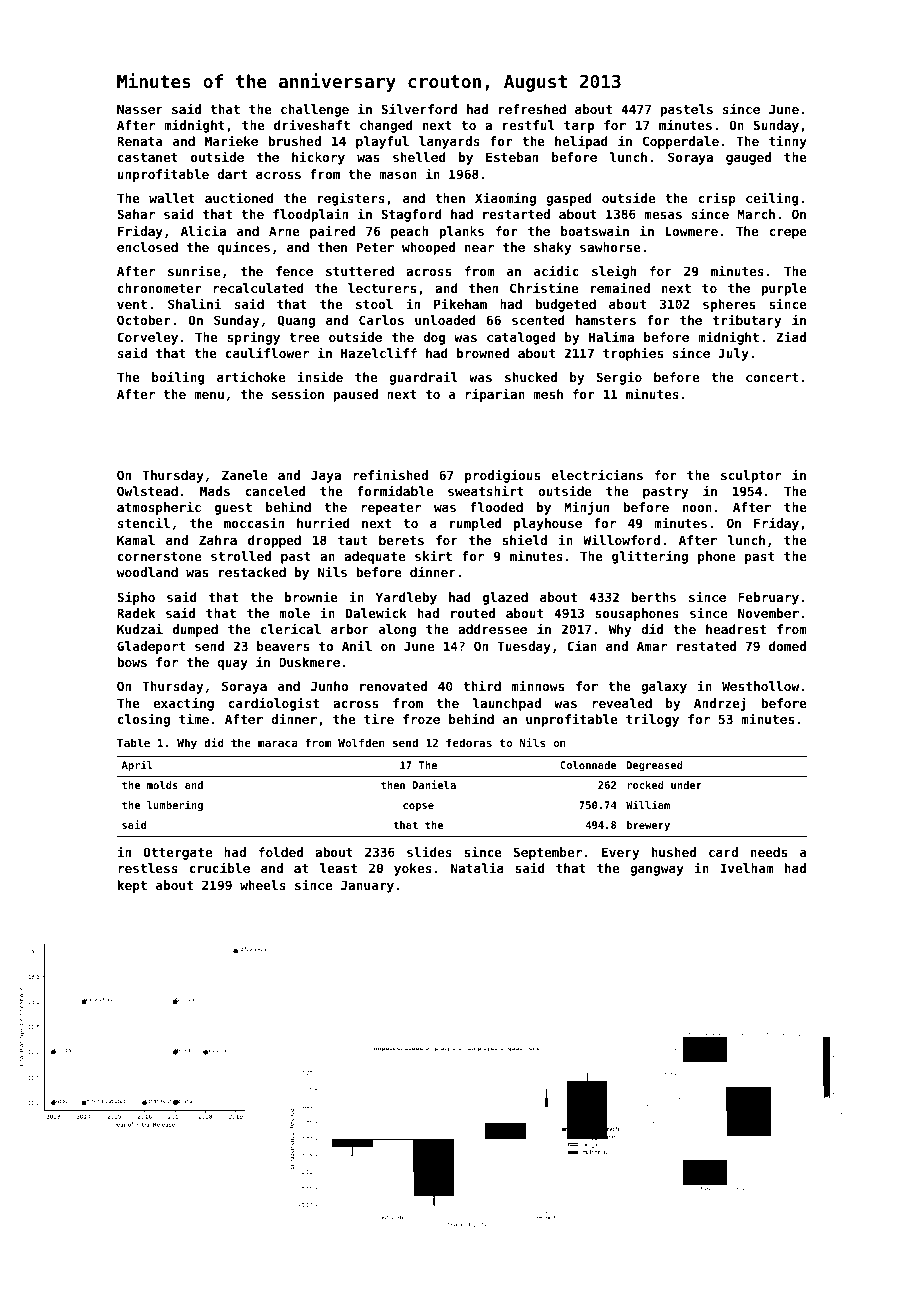  I want to click on Ivelham, so click(747, 868).
